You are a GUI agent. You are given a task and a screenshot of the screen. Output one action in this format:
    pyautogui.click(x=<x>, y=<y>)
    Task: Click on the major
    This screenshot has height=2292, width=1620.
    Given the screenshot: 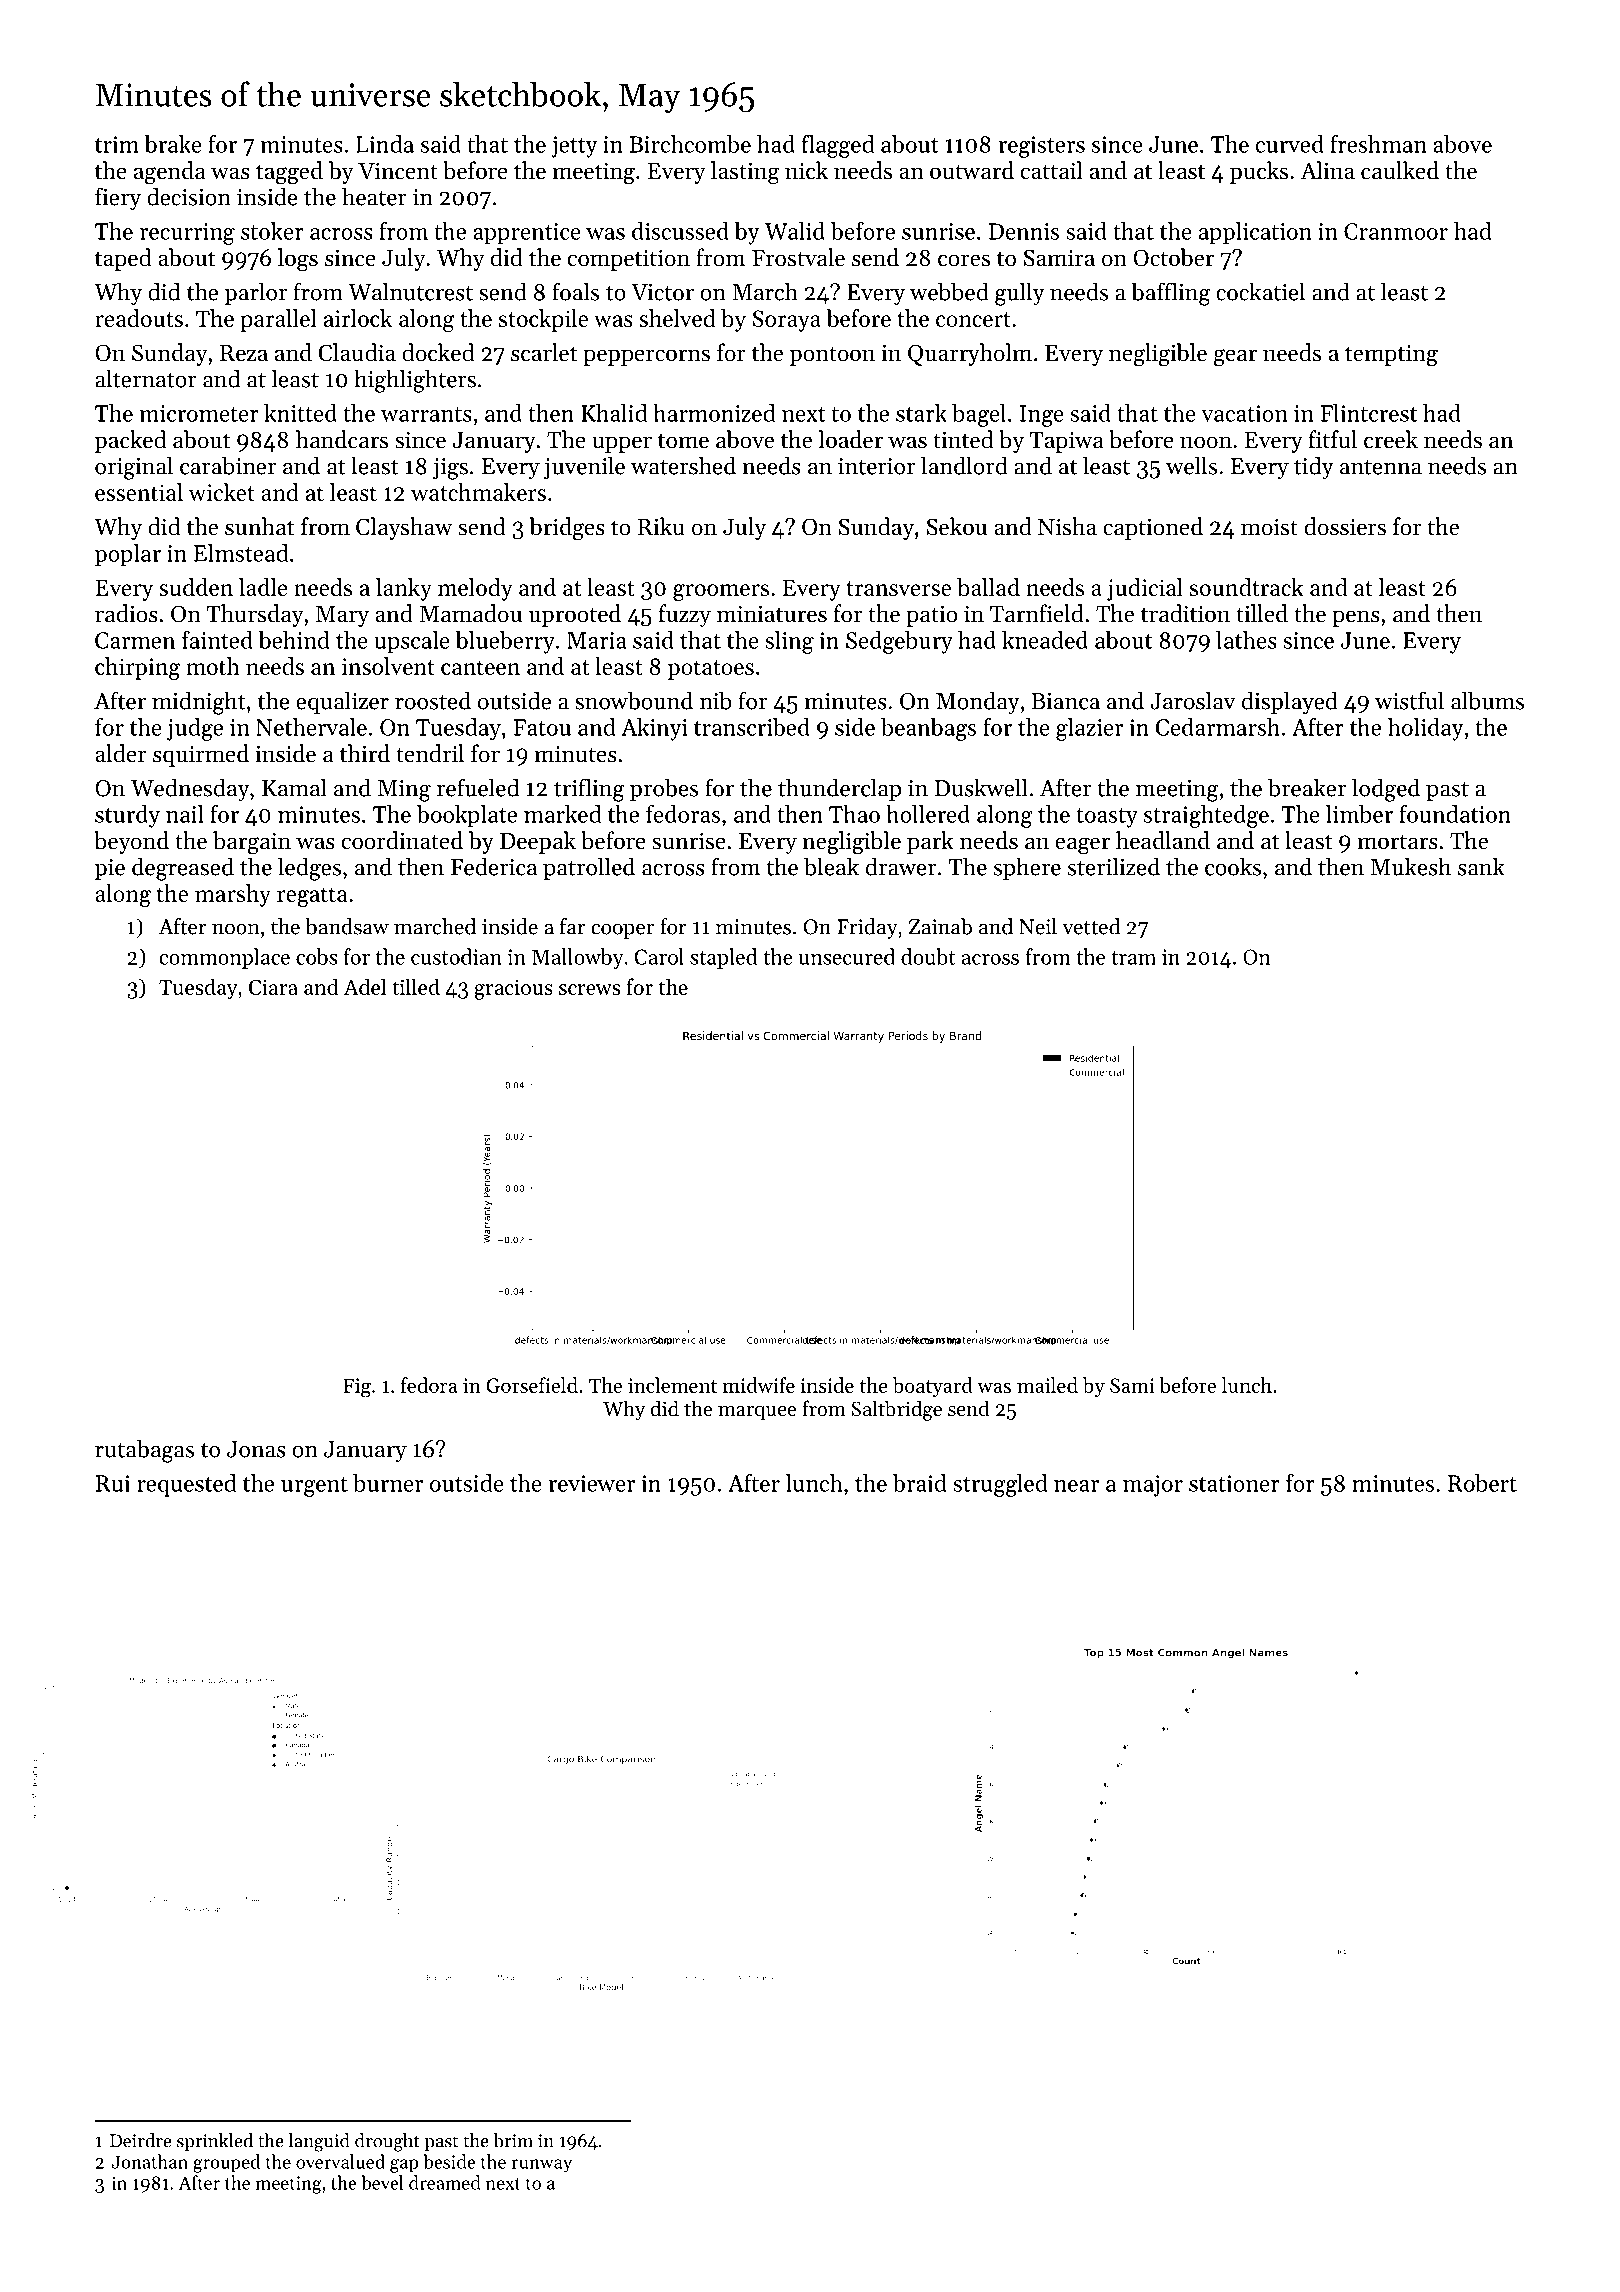 What is the action you would take?
    pyautogui.click(x=1153, y=1486)
